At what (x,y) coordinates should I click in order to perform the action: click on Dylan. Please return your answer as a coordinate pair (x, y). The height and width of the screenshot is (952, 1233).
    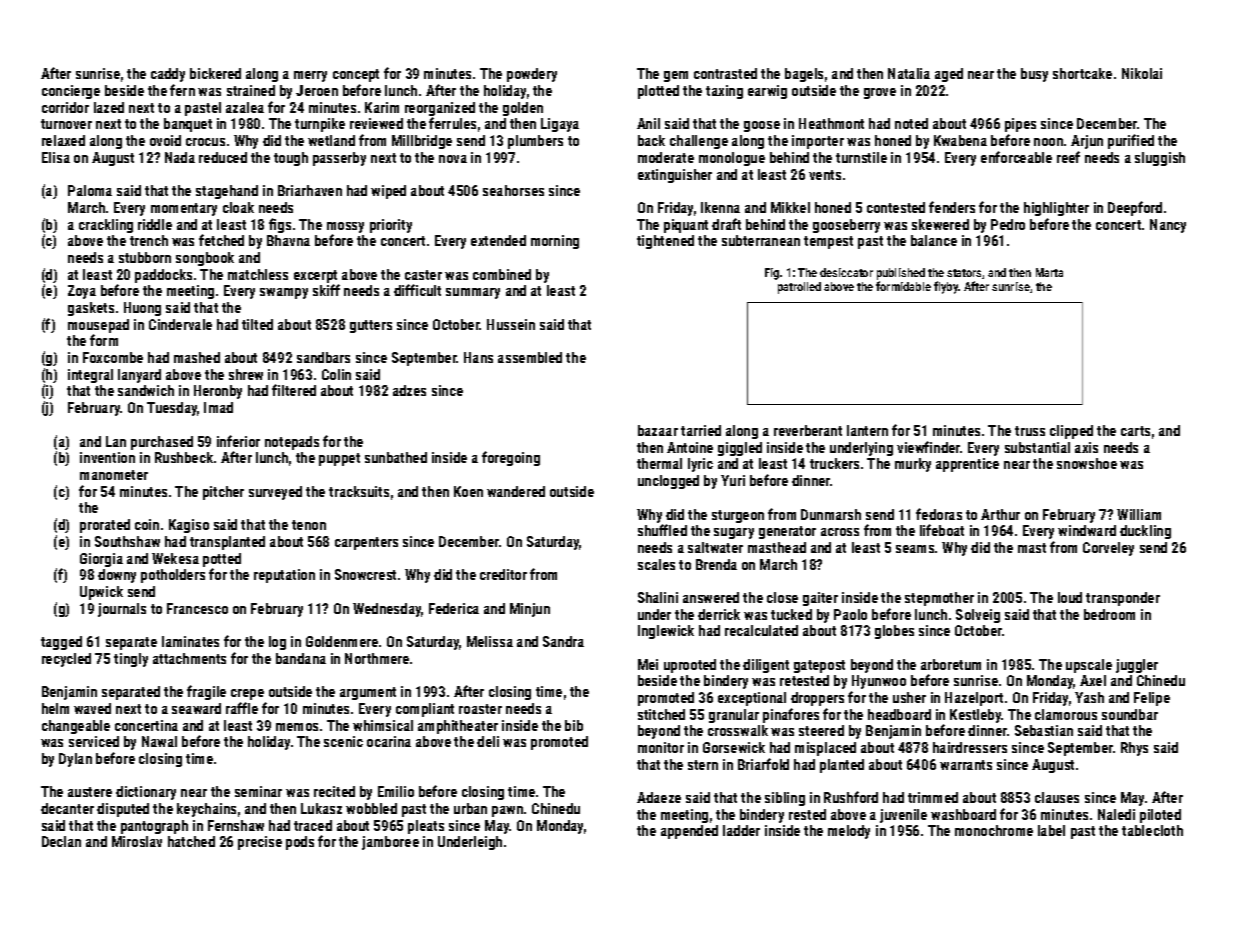
    Looking at the image, I should click on (75, 760).
